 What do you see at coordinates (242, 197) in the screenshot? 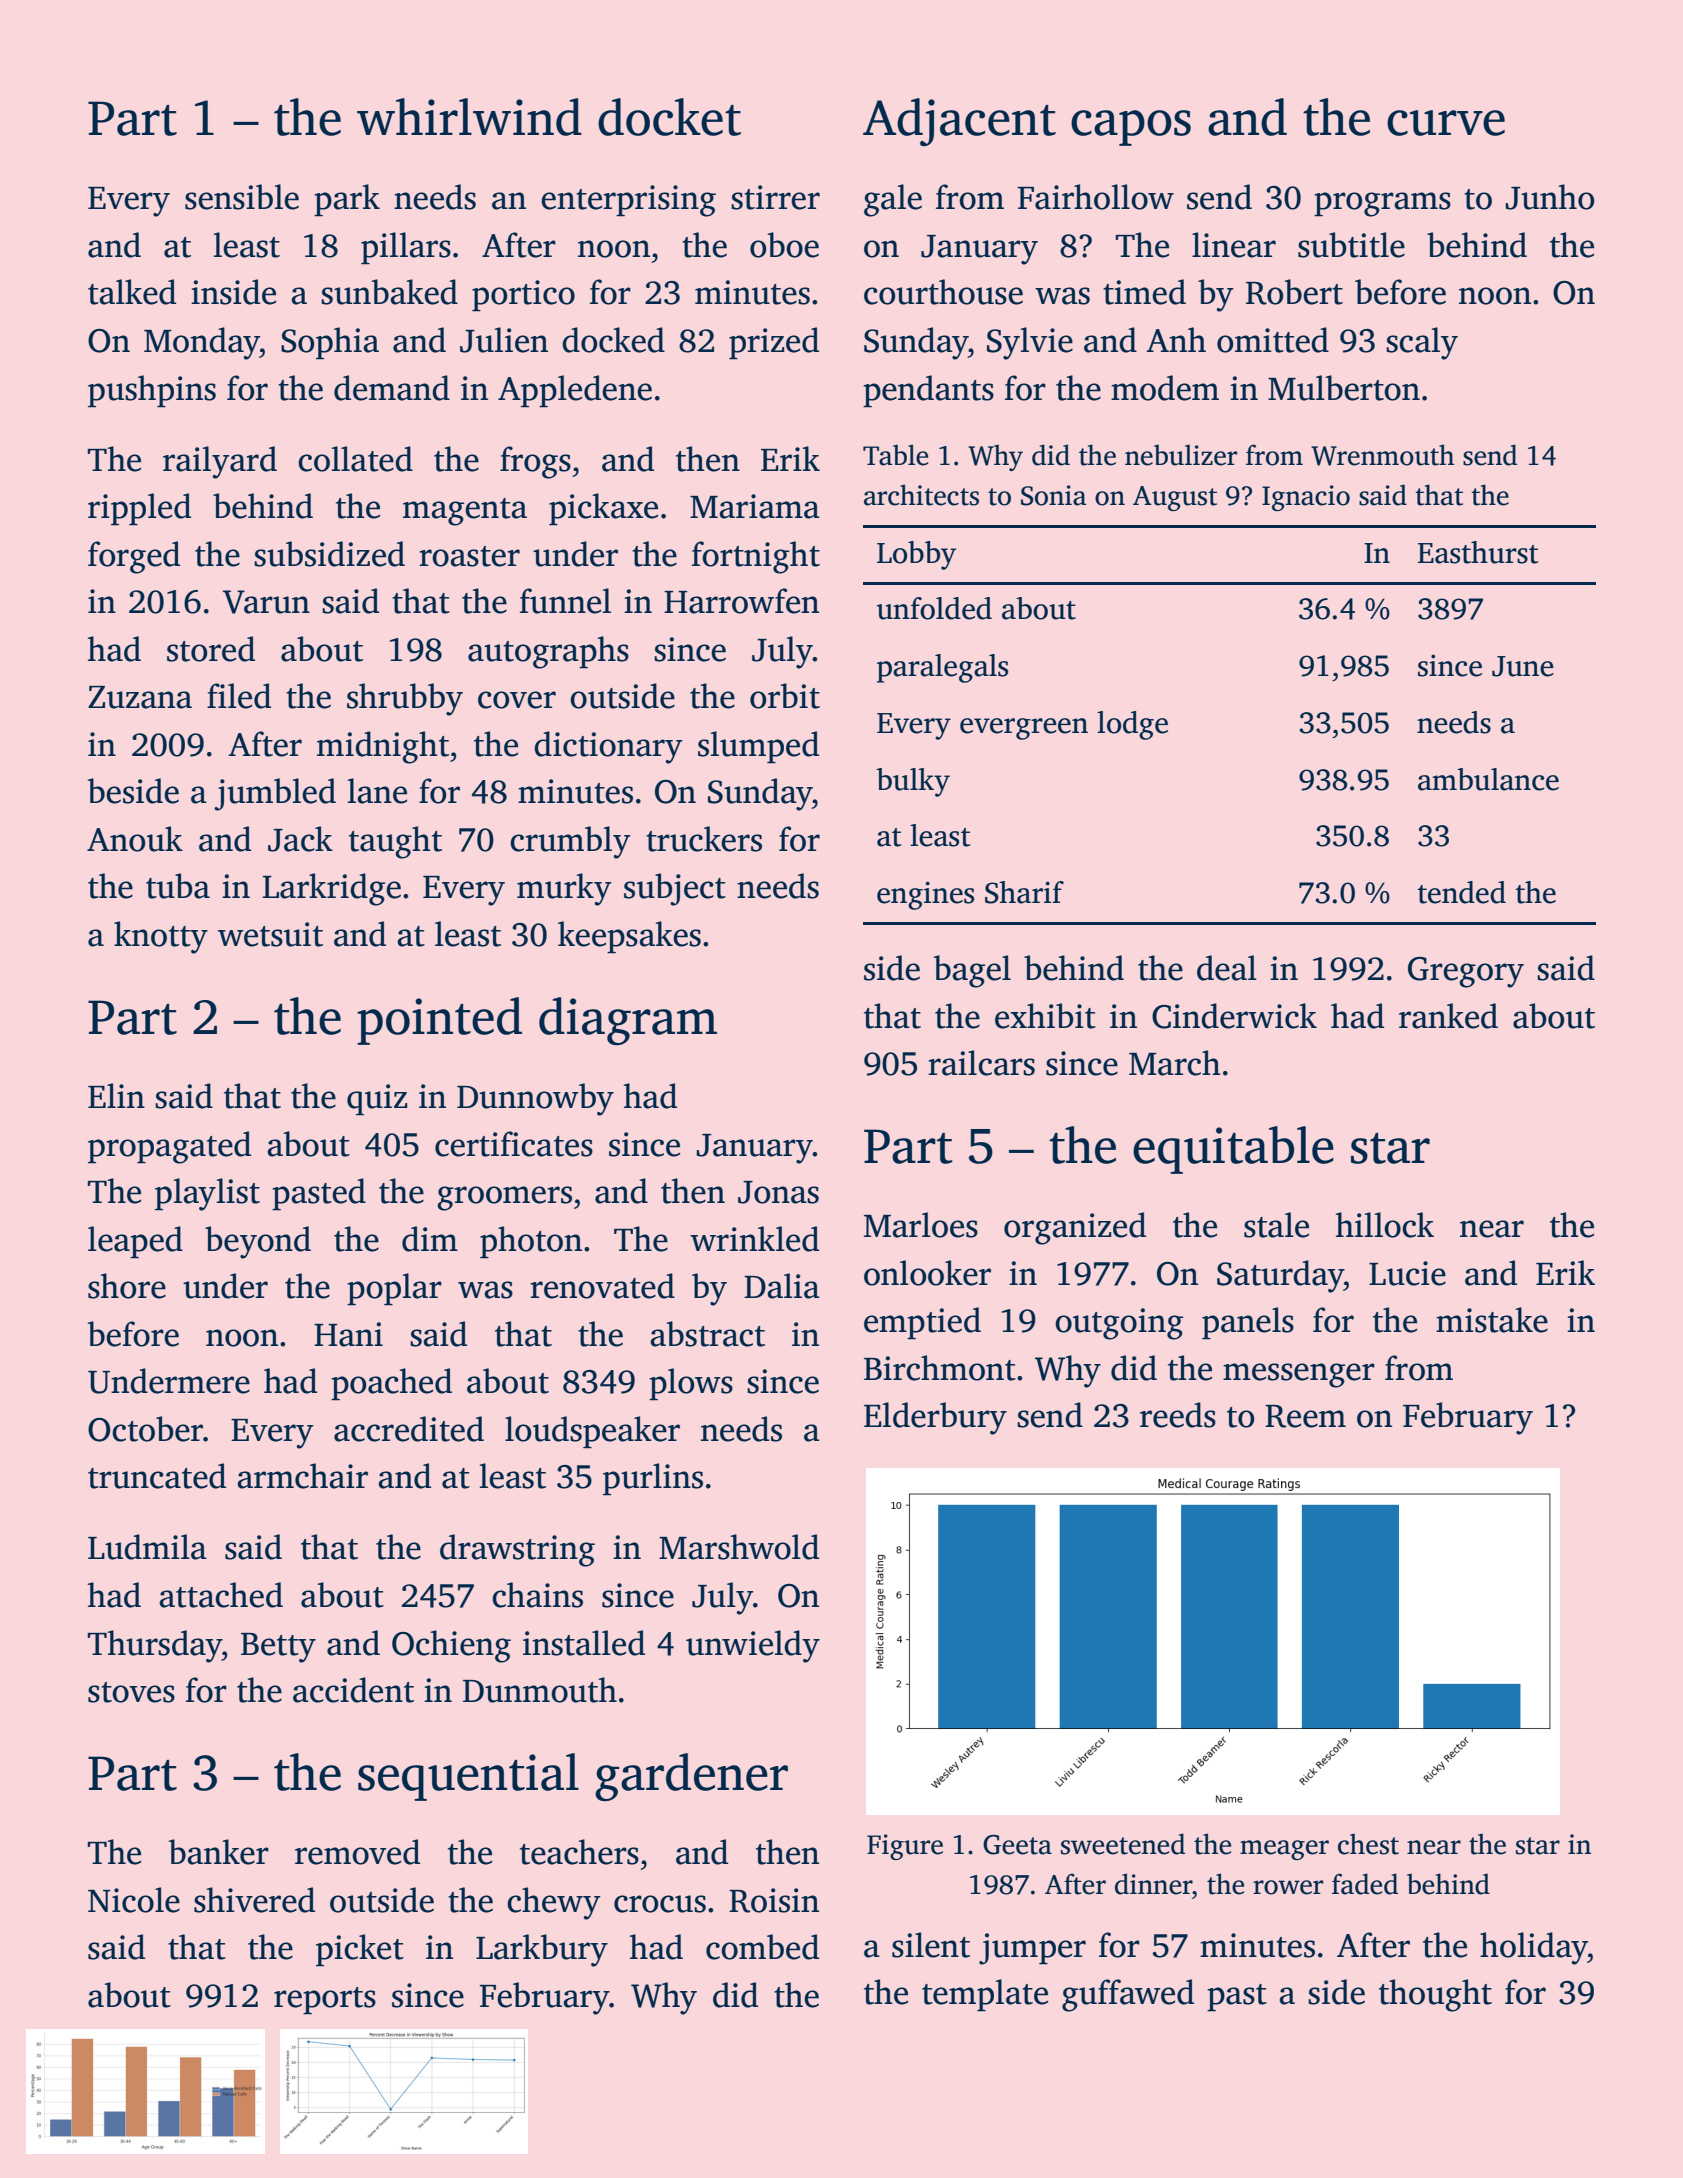
I see `sensible` at bounding box center [242, 197].
